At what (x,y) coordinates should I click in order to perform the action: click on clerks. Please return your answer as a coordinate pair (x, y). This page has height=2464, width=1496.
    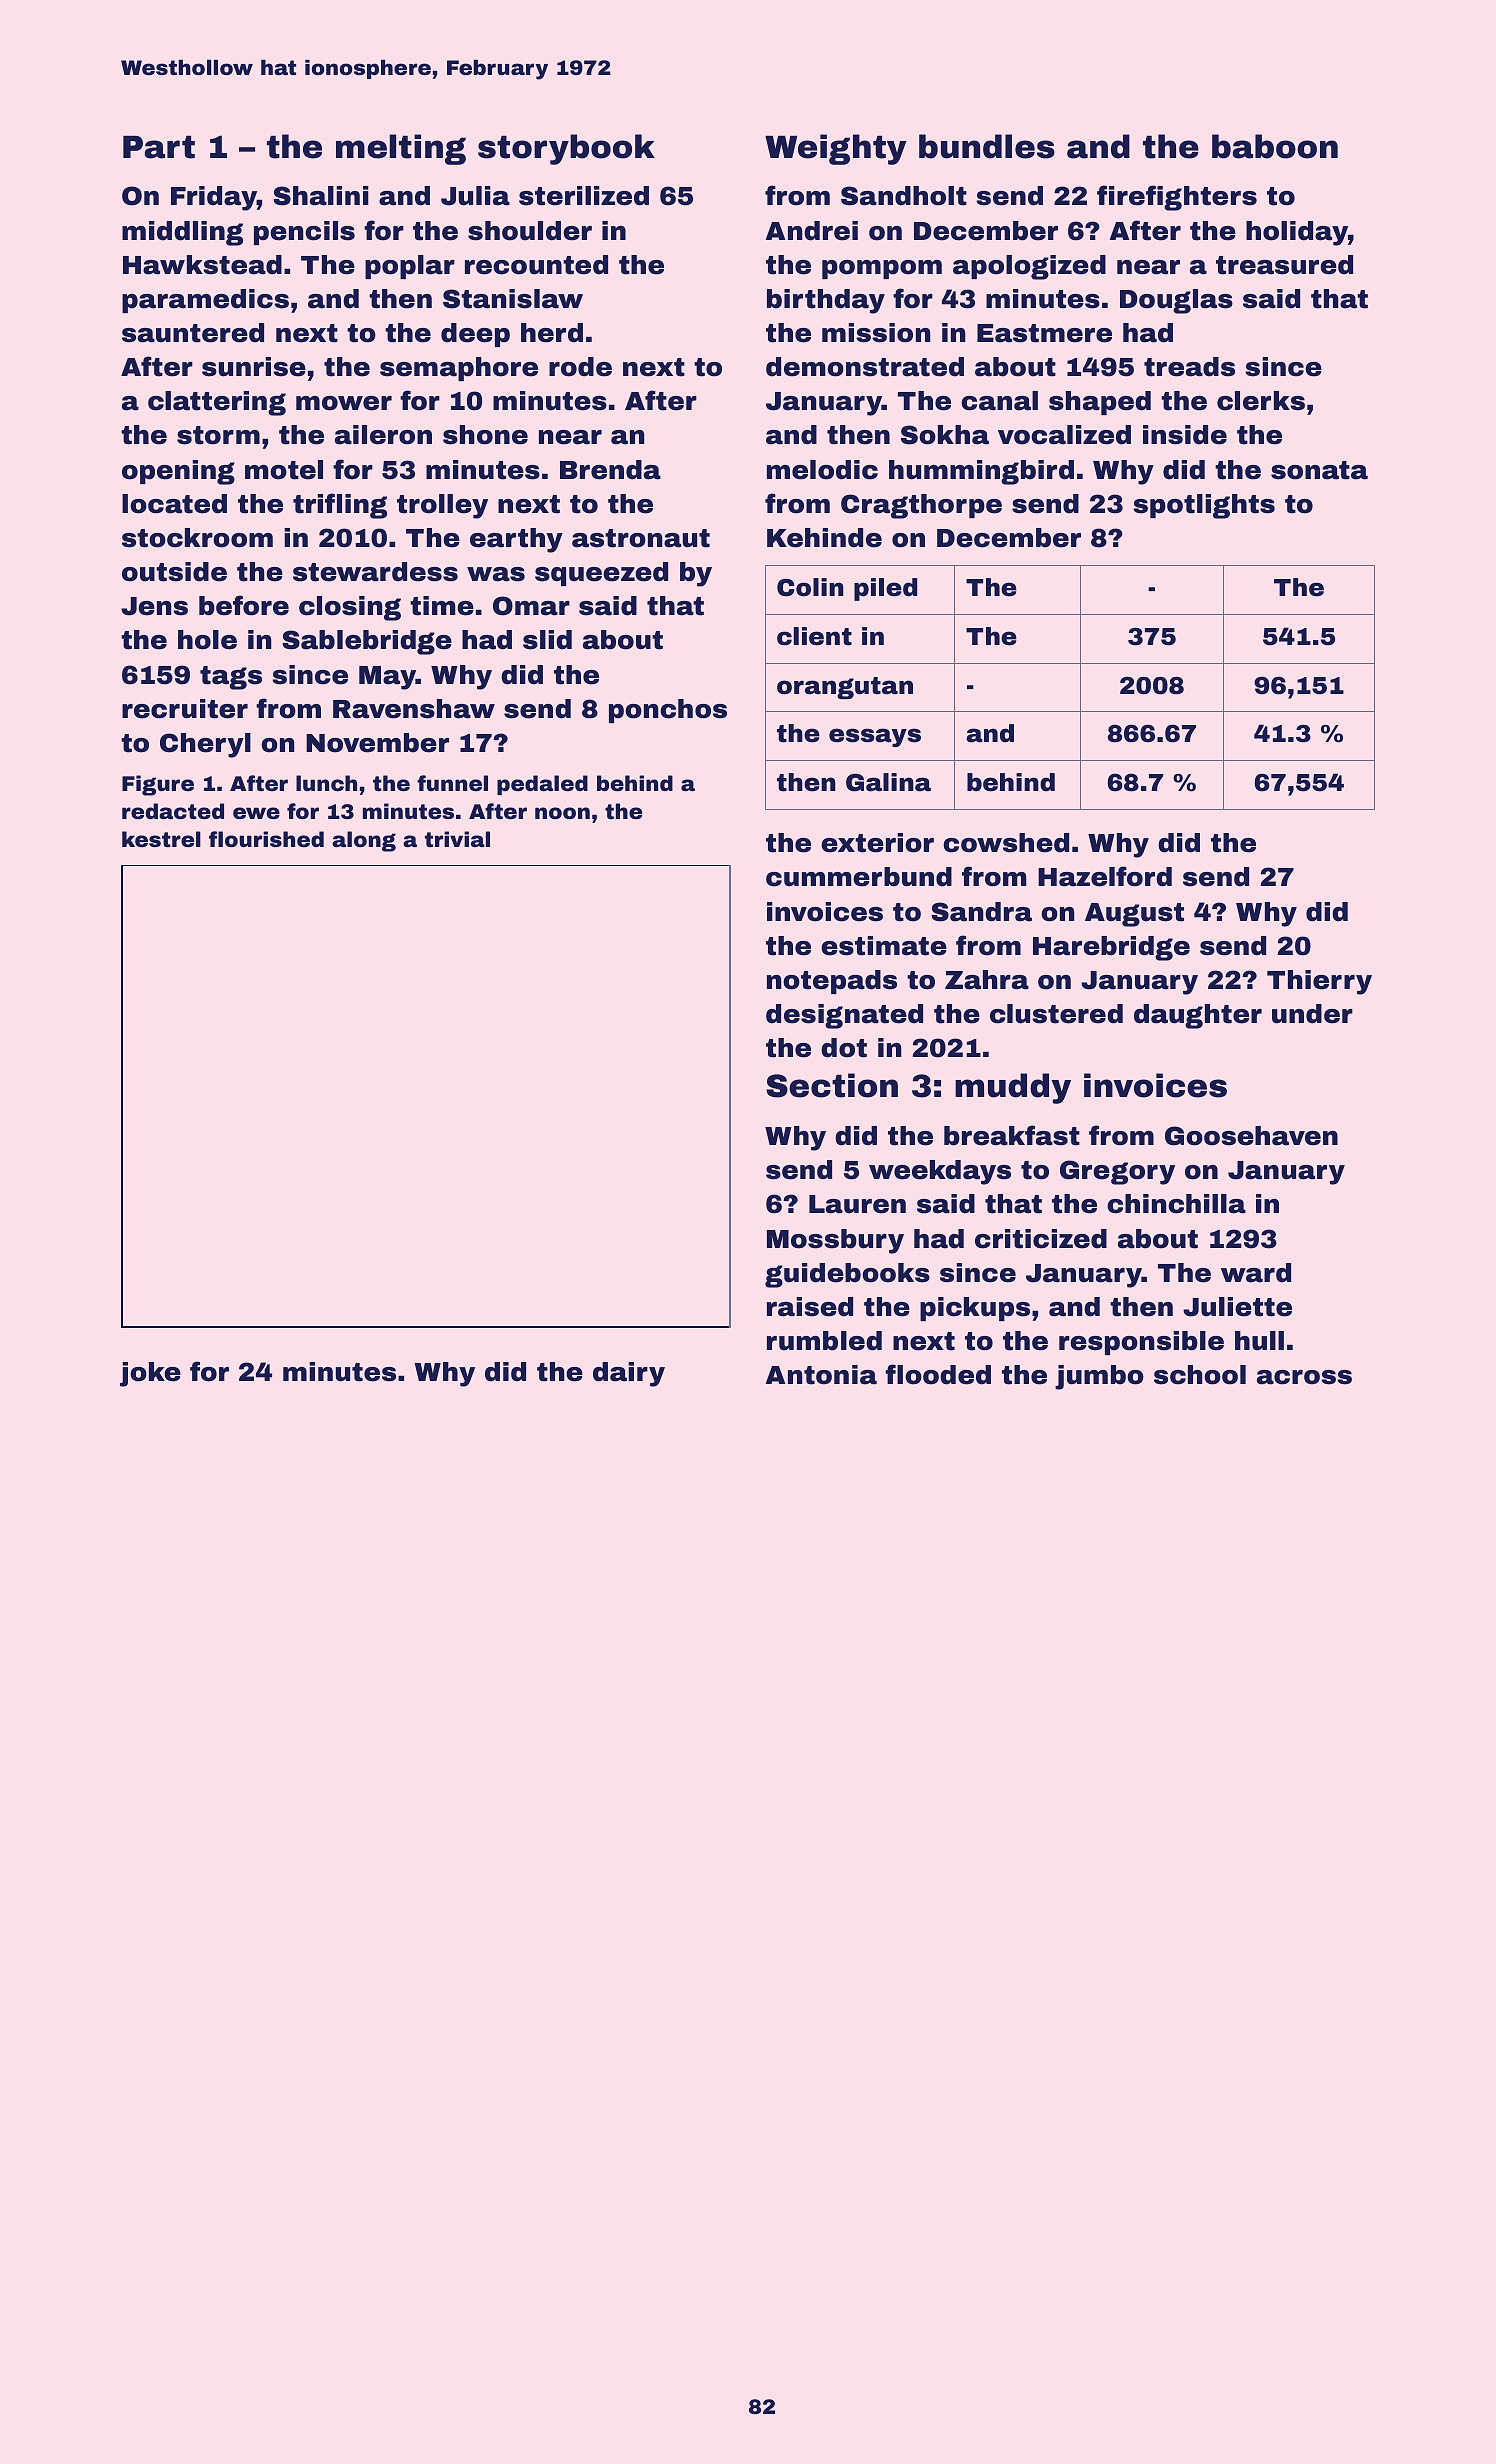
    Looking at the image, I should click on (1261, 401).
